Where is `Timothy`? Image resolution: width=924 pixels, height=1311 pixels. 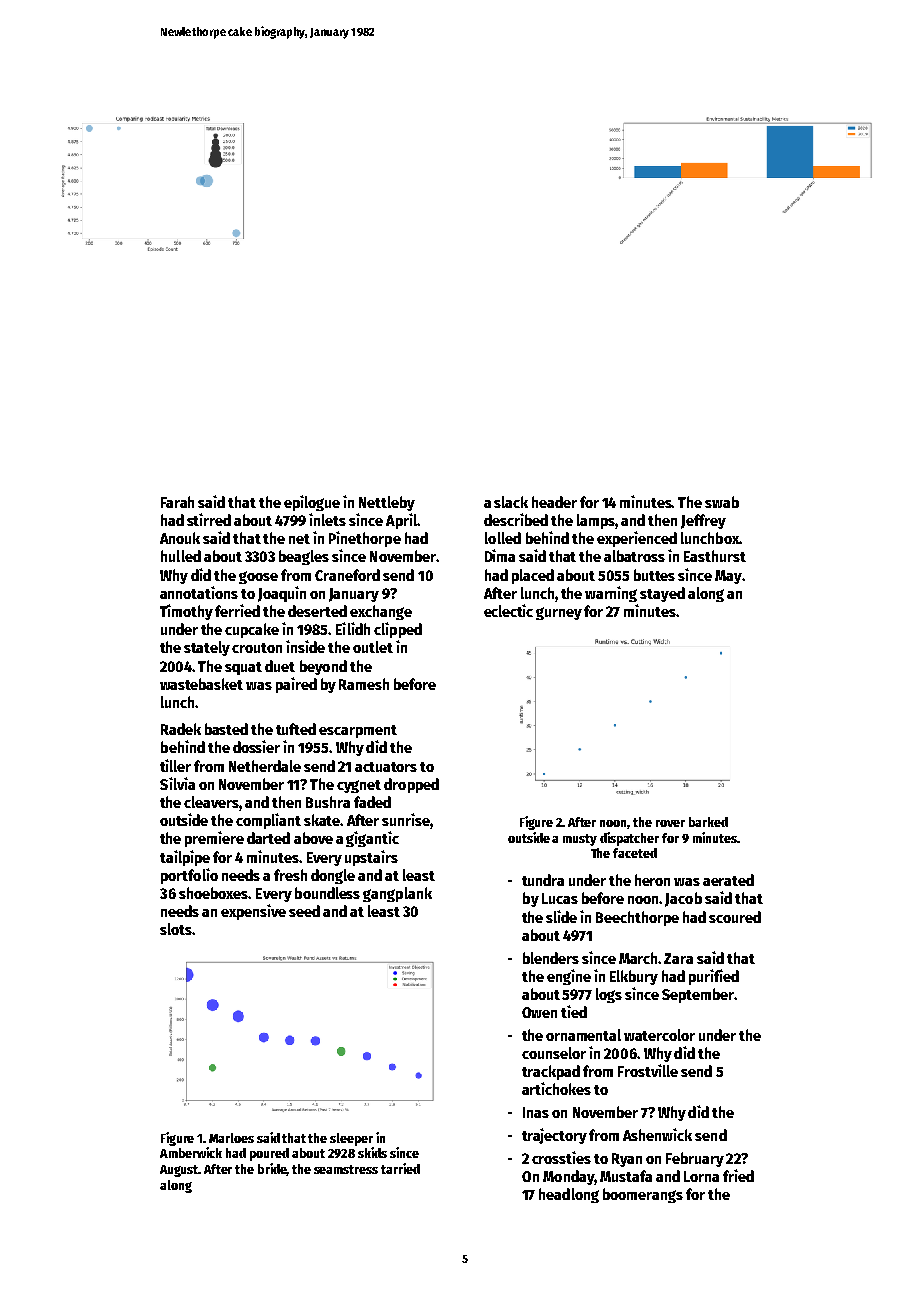 Timothy is located at coordinates (186, 612).
